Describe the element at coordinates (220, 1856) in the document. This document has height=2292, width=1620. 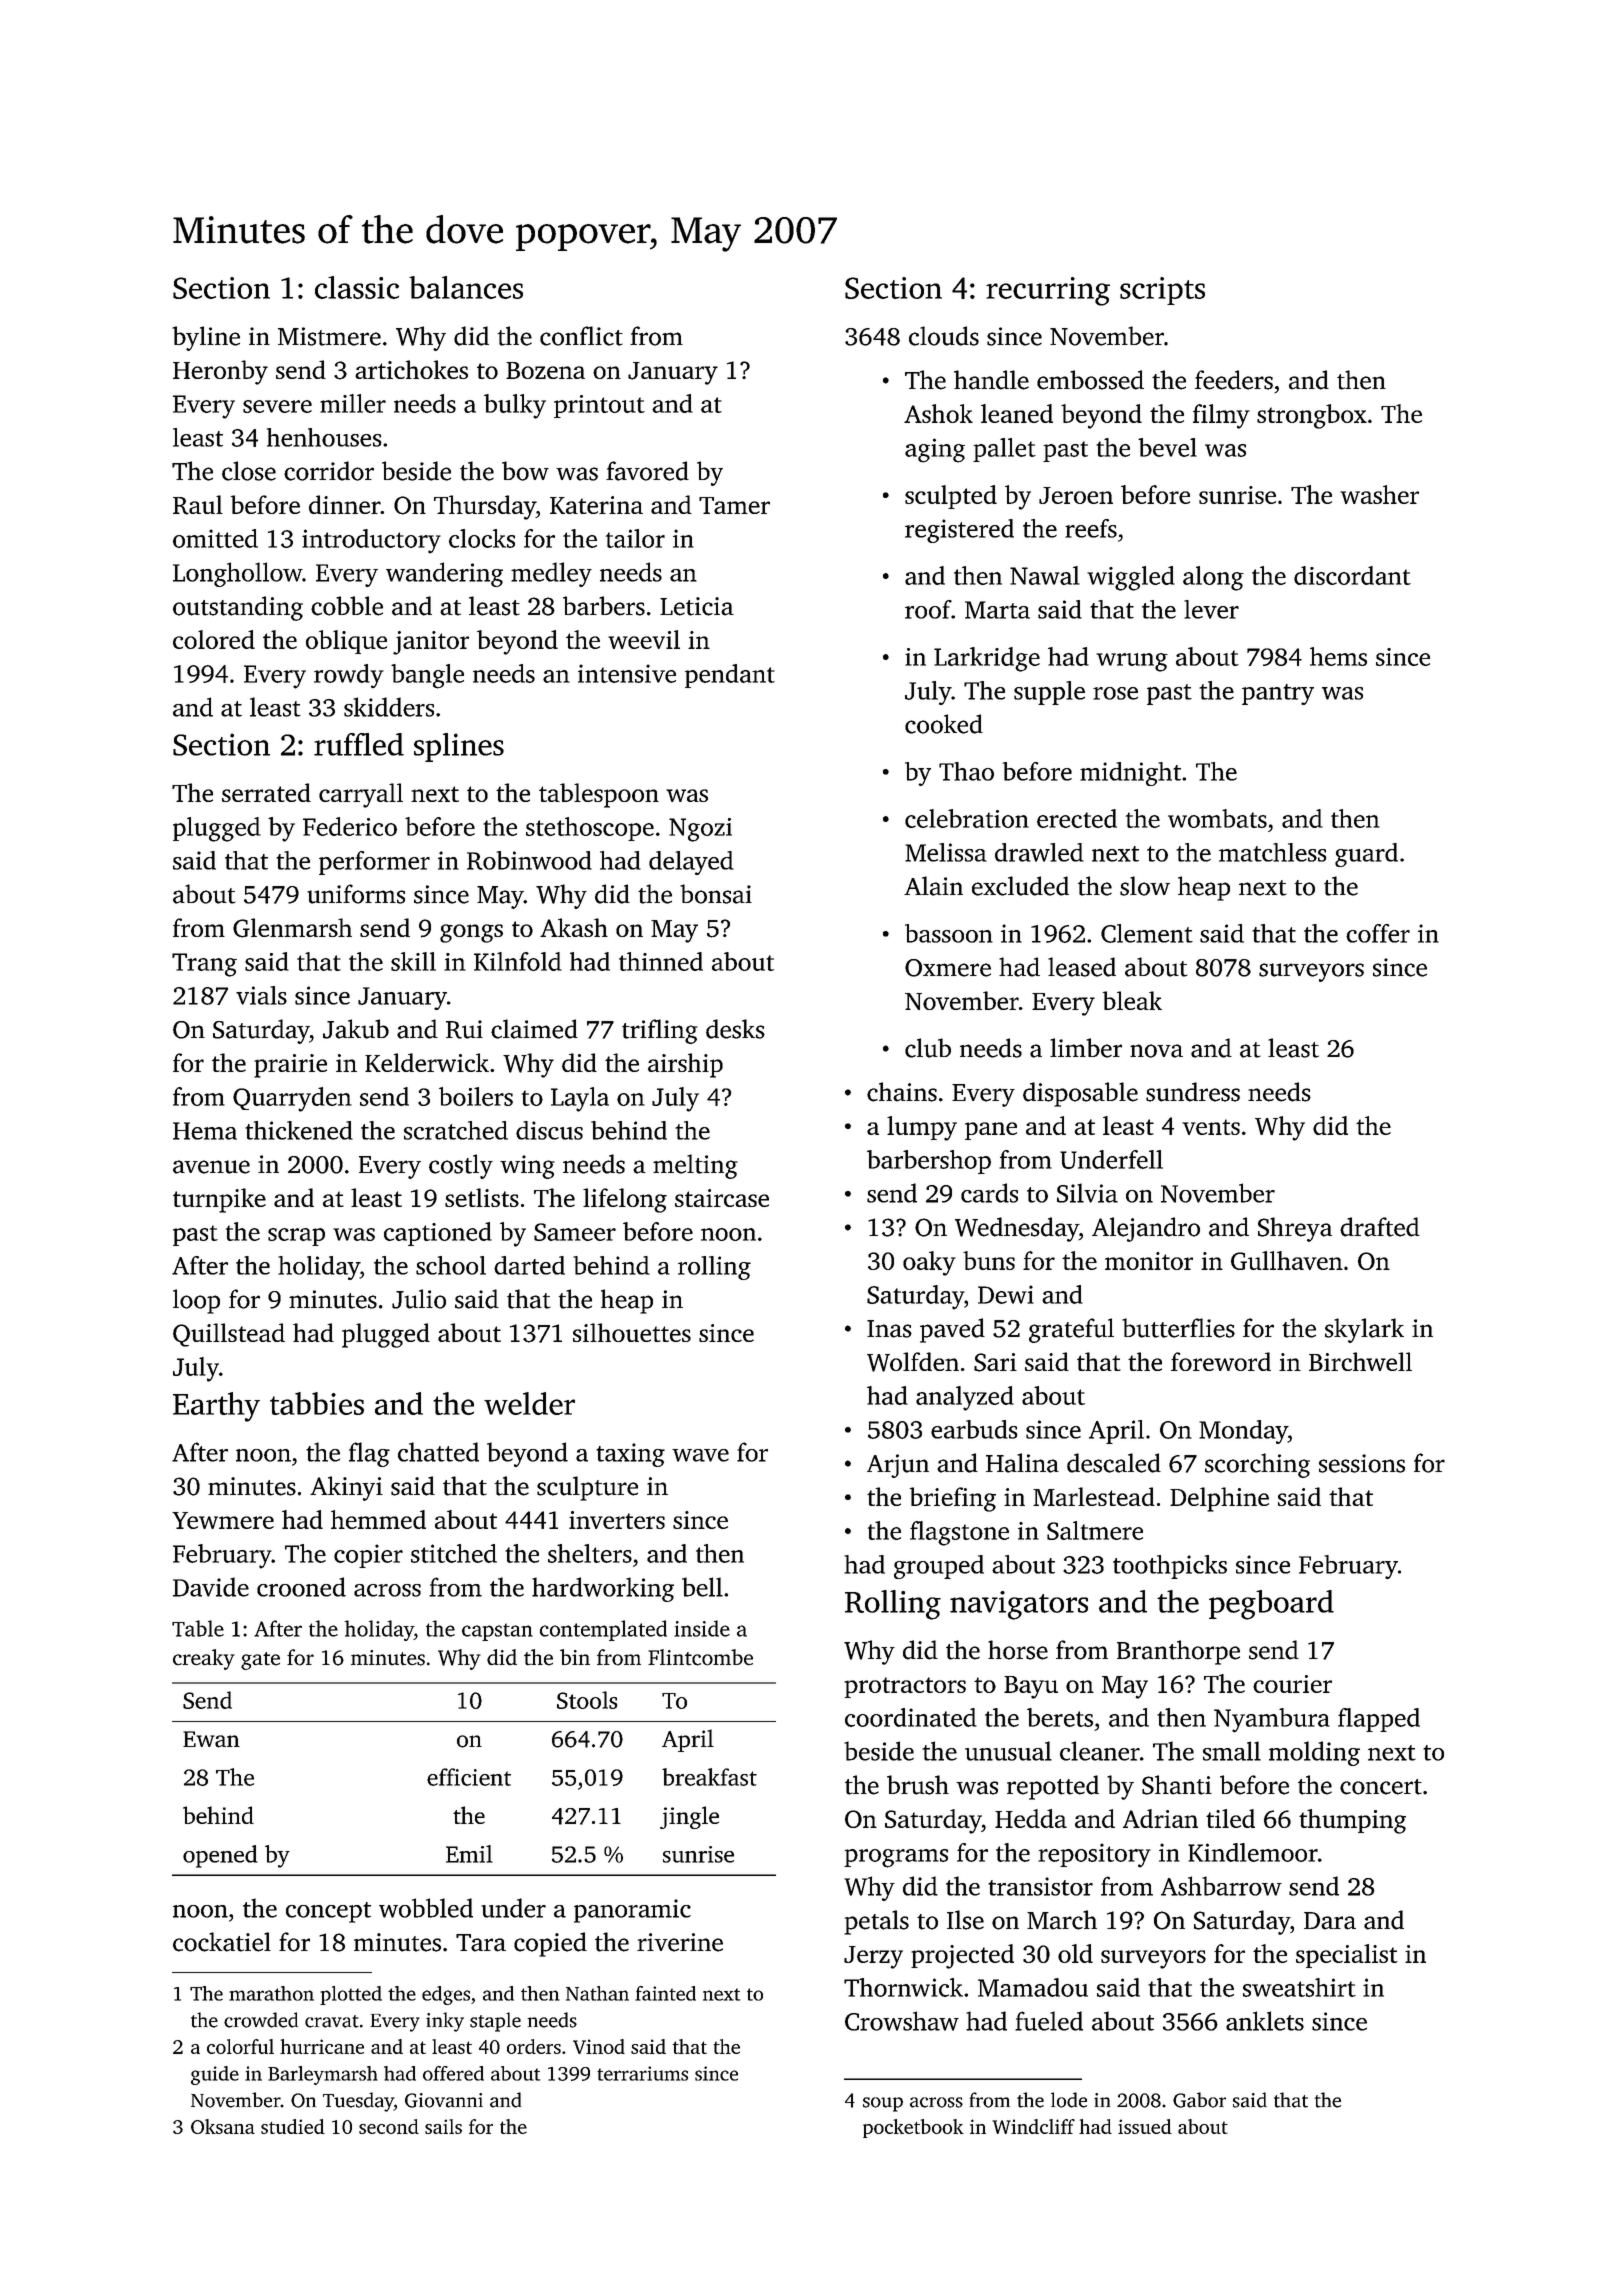
I see `opened` at that location.
